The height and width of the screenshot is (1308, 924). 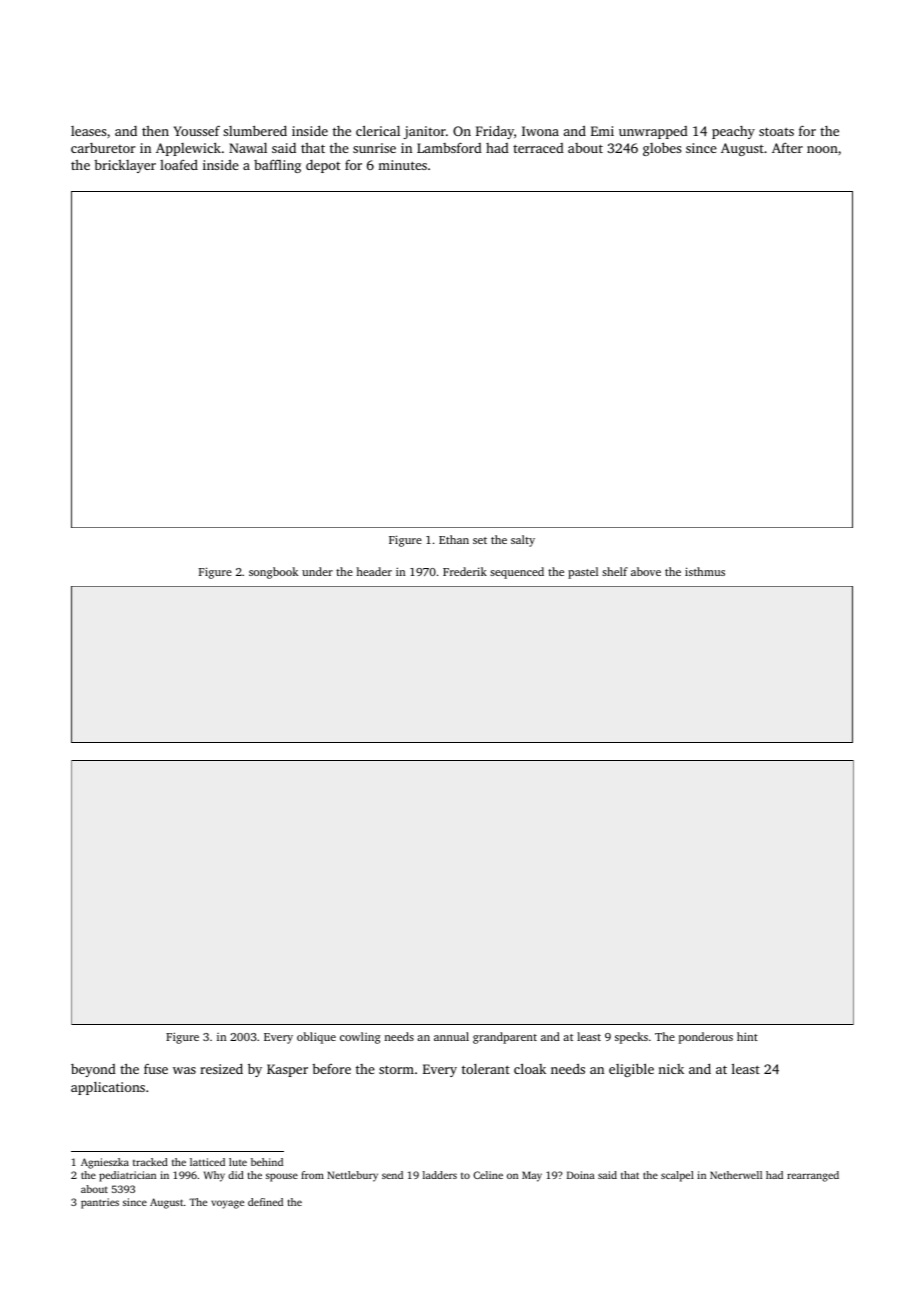 What do you see at coordinates (156, 1068) in the screenshot?
I see `fuse` at bounding box center [156, 1068].
